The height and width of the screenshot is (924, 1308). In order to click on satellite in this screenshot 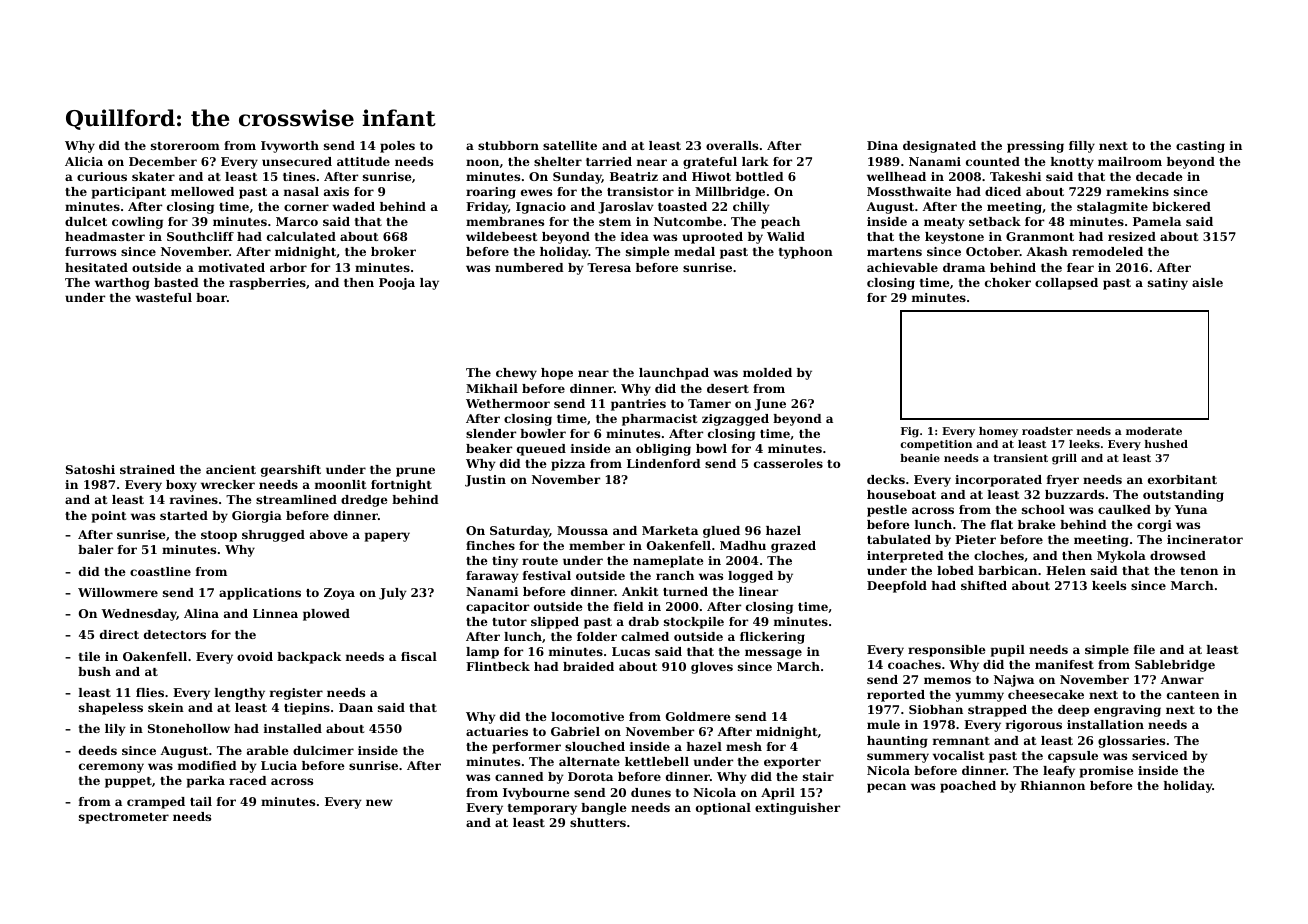, I will do `click(570, 145)`.
